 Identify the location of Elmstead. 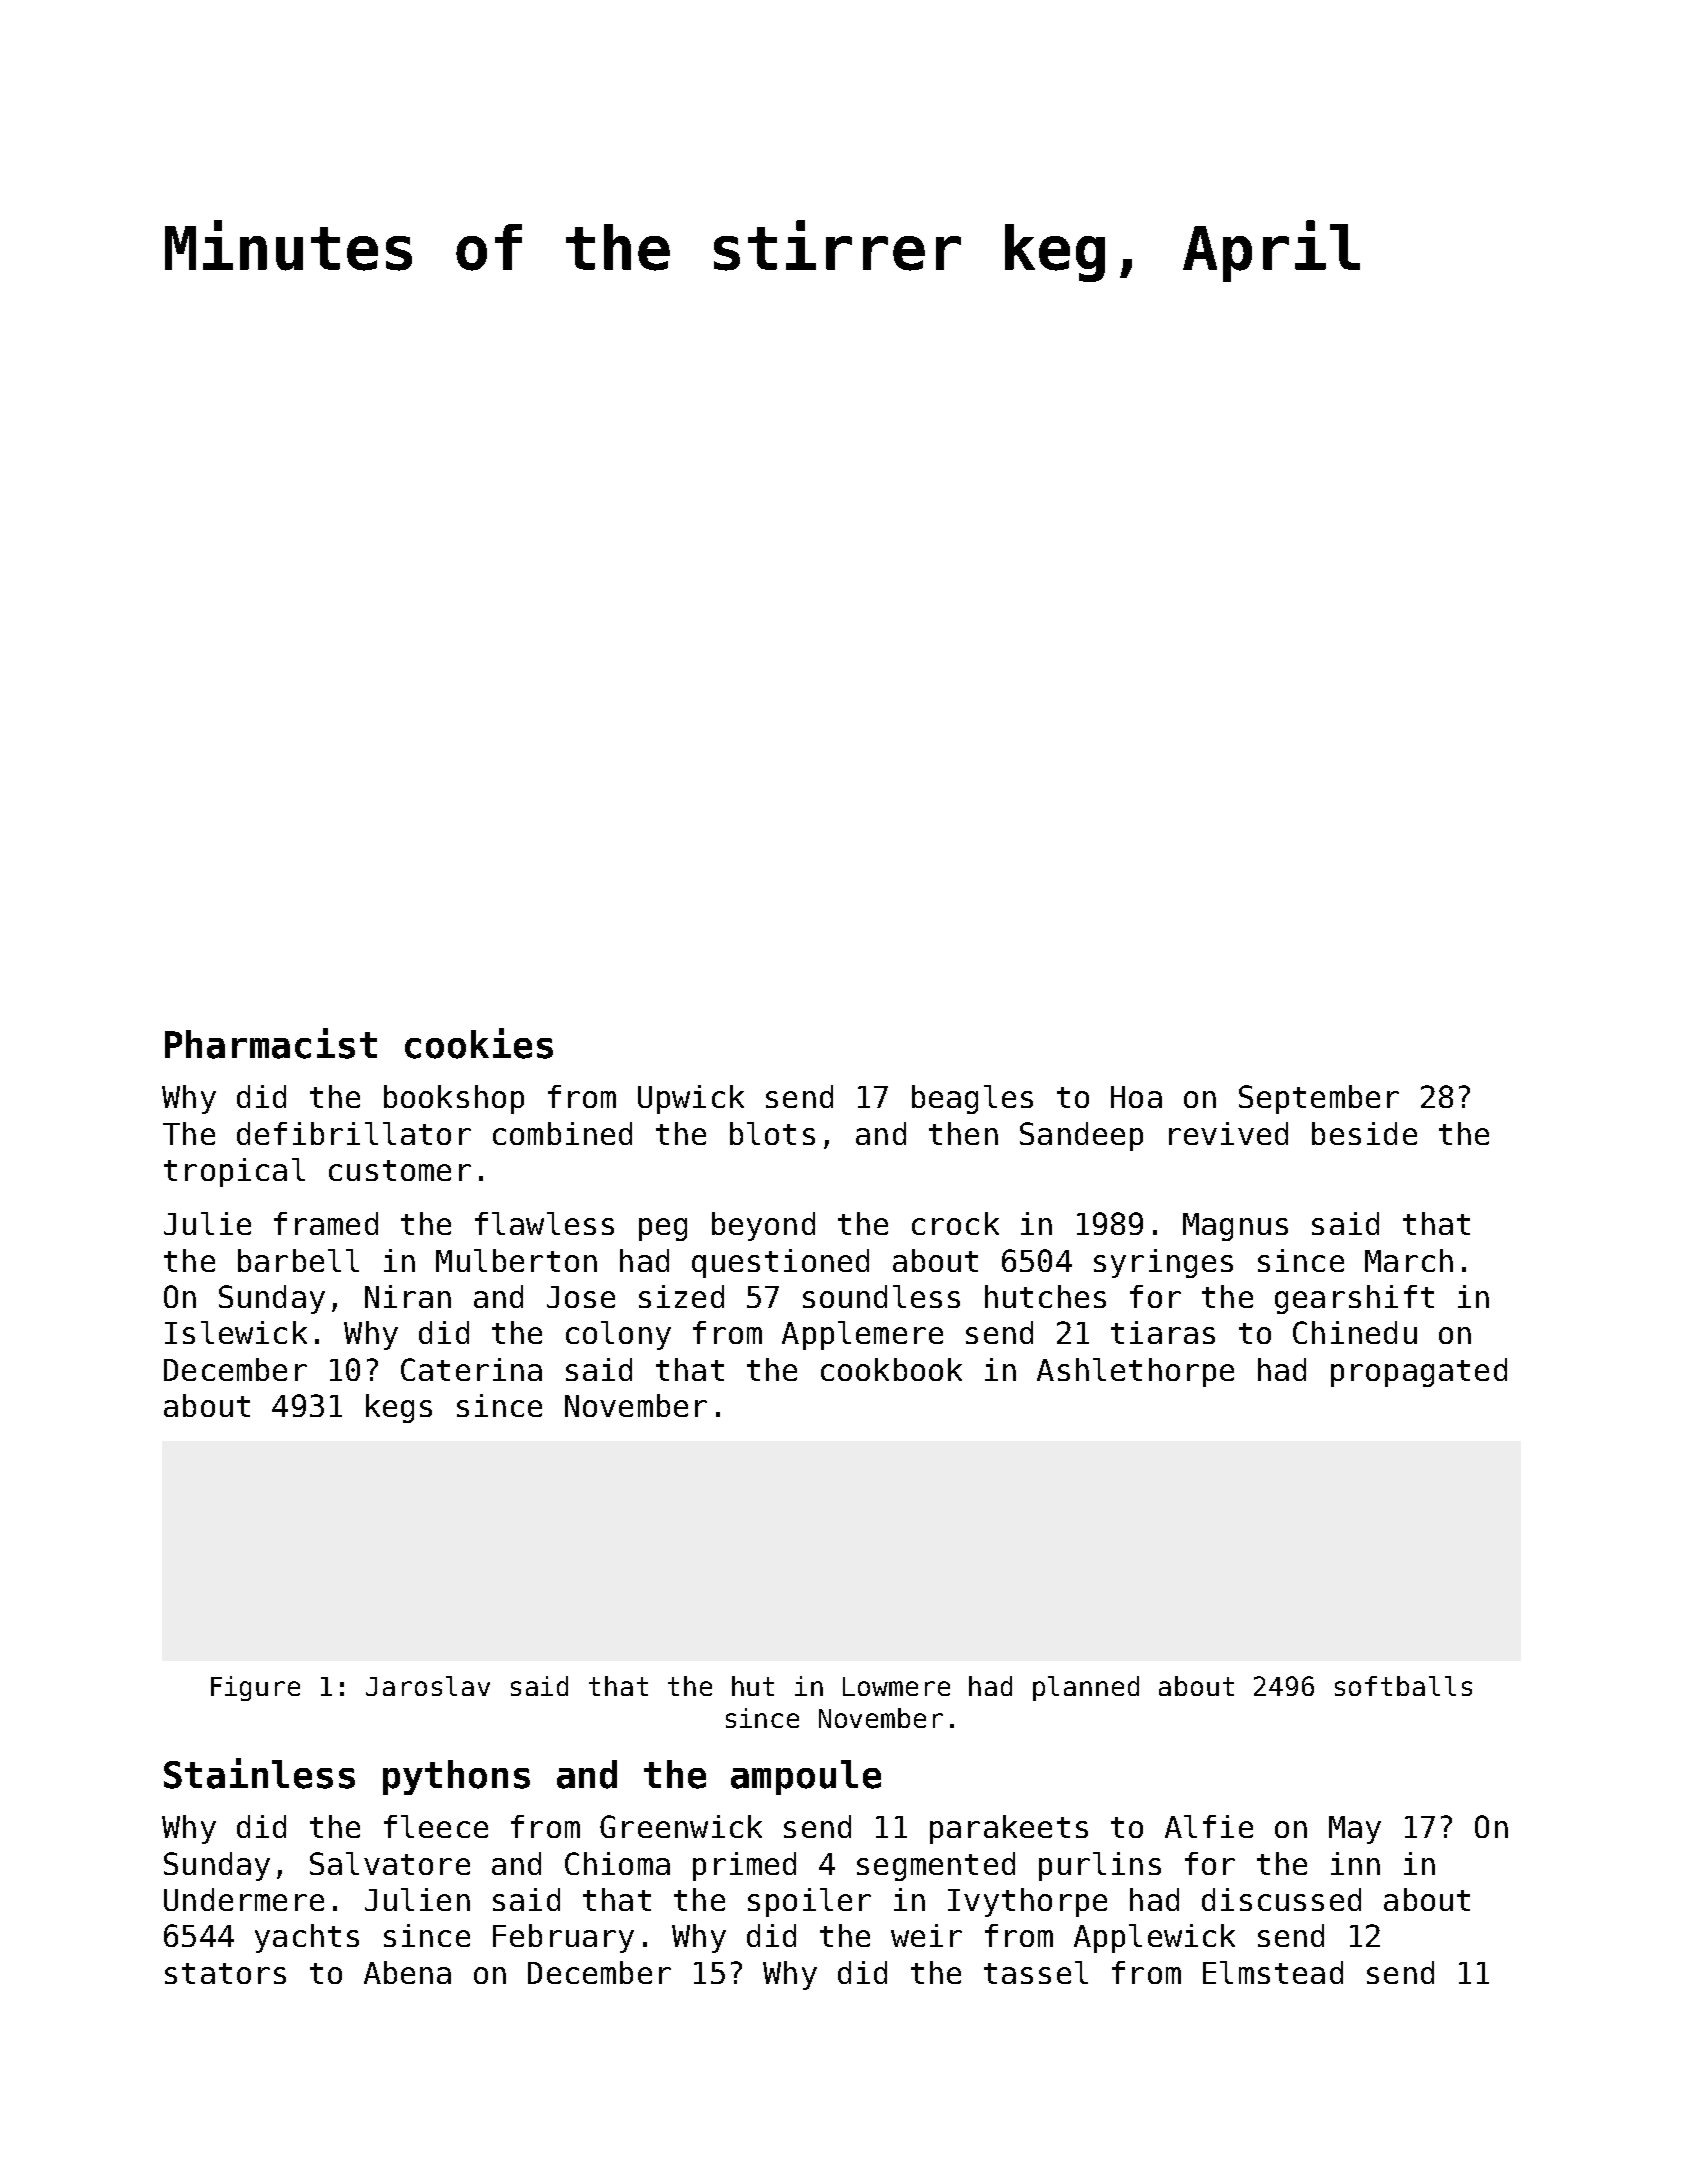
(1273, 1972).
